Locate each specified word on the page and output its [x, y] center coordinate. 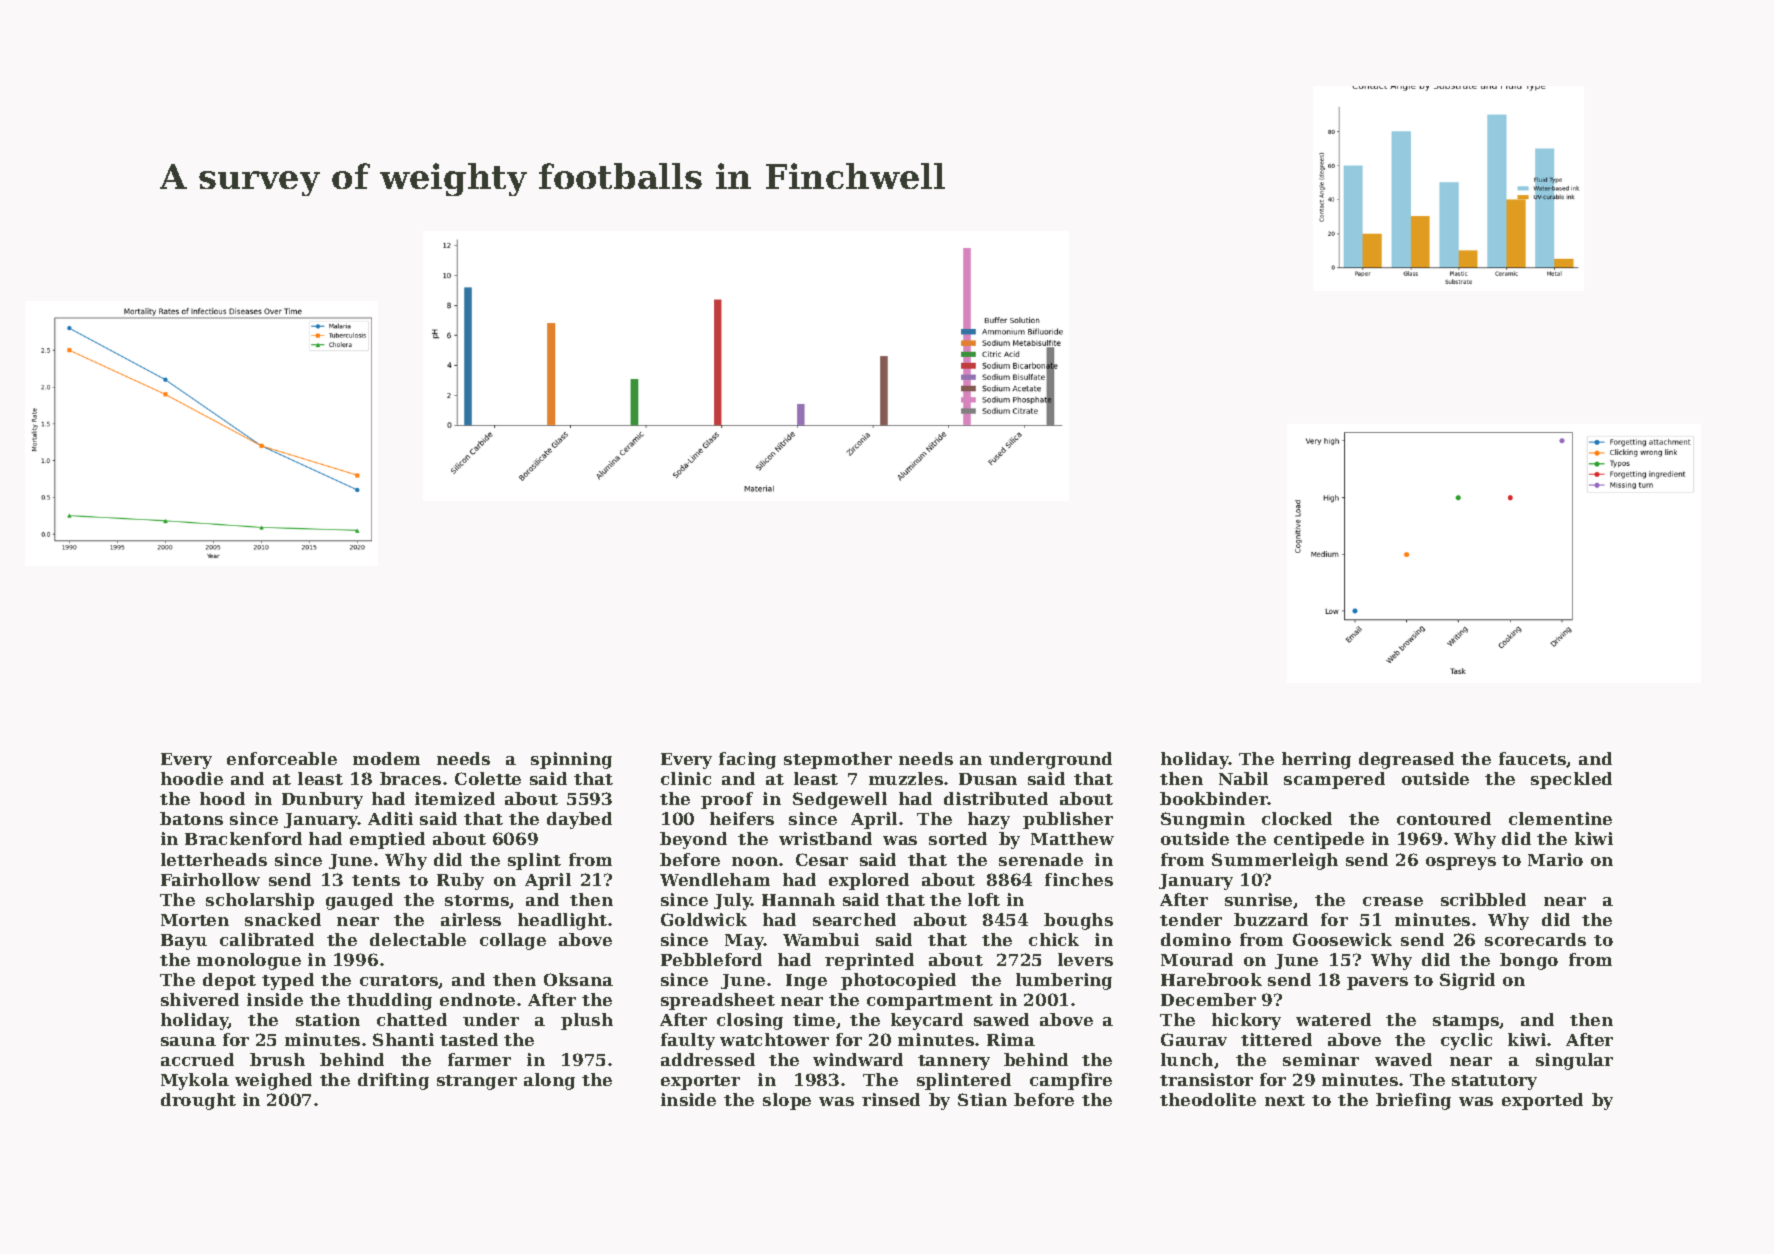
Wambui [821, 939]
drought [198, 1101]
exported [1542, 1101]
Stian [982, 1099]
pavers [1377, 983]
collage [513, 941]
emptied [387, 840]
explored [869, 881]
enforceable [282, 758]
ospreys [1461, 863]
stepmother [838, 760]
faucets [1532, 758]
